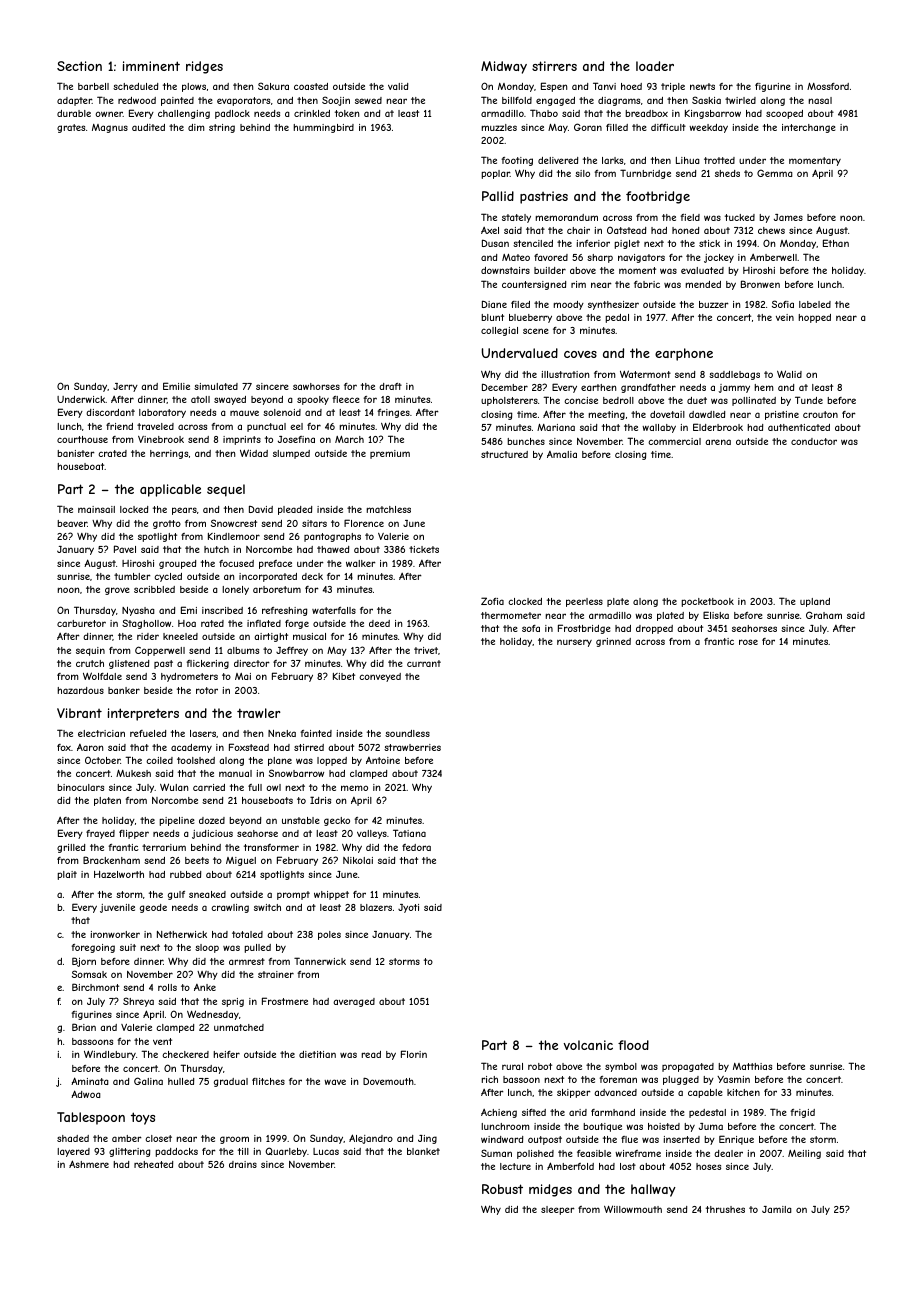 The height and width of the screenshot is (1308, 924). I want to click on conductor, so click(814, 441).
